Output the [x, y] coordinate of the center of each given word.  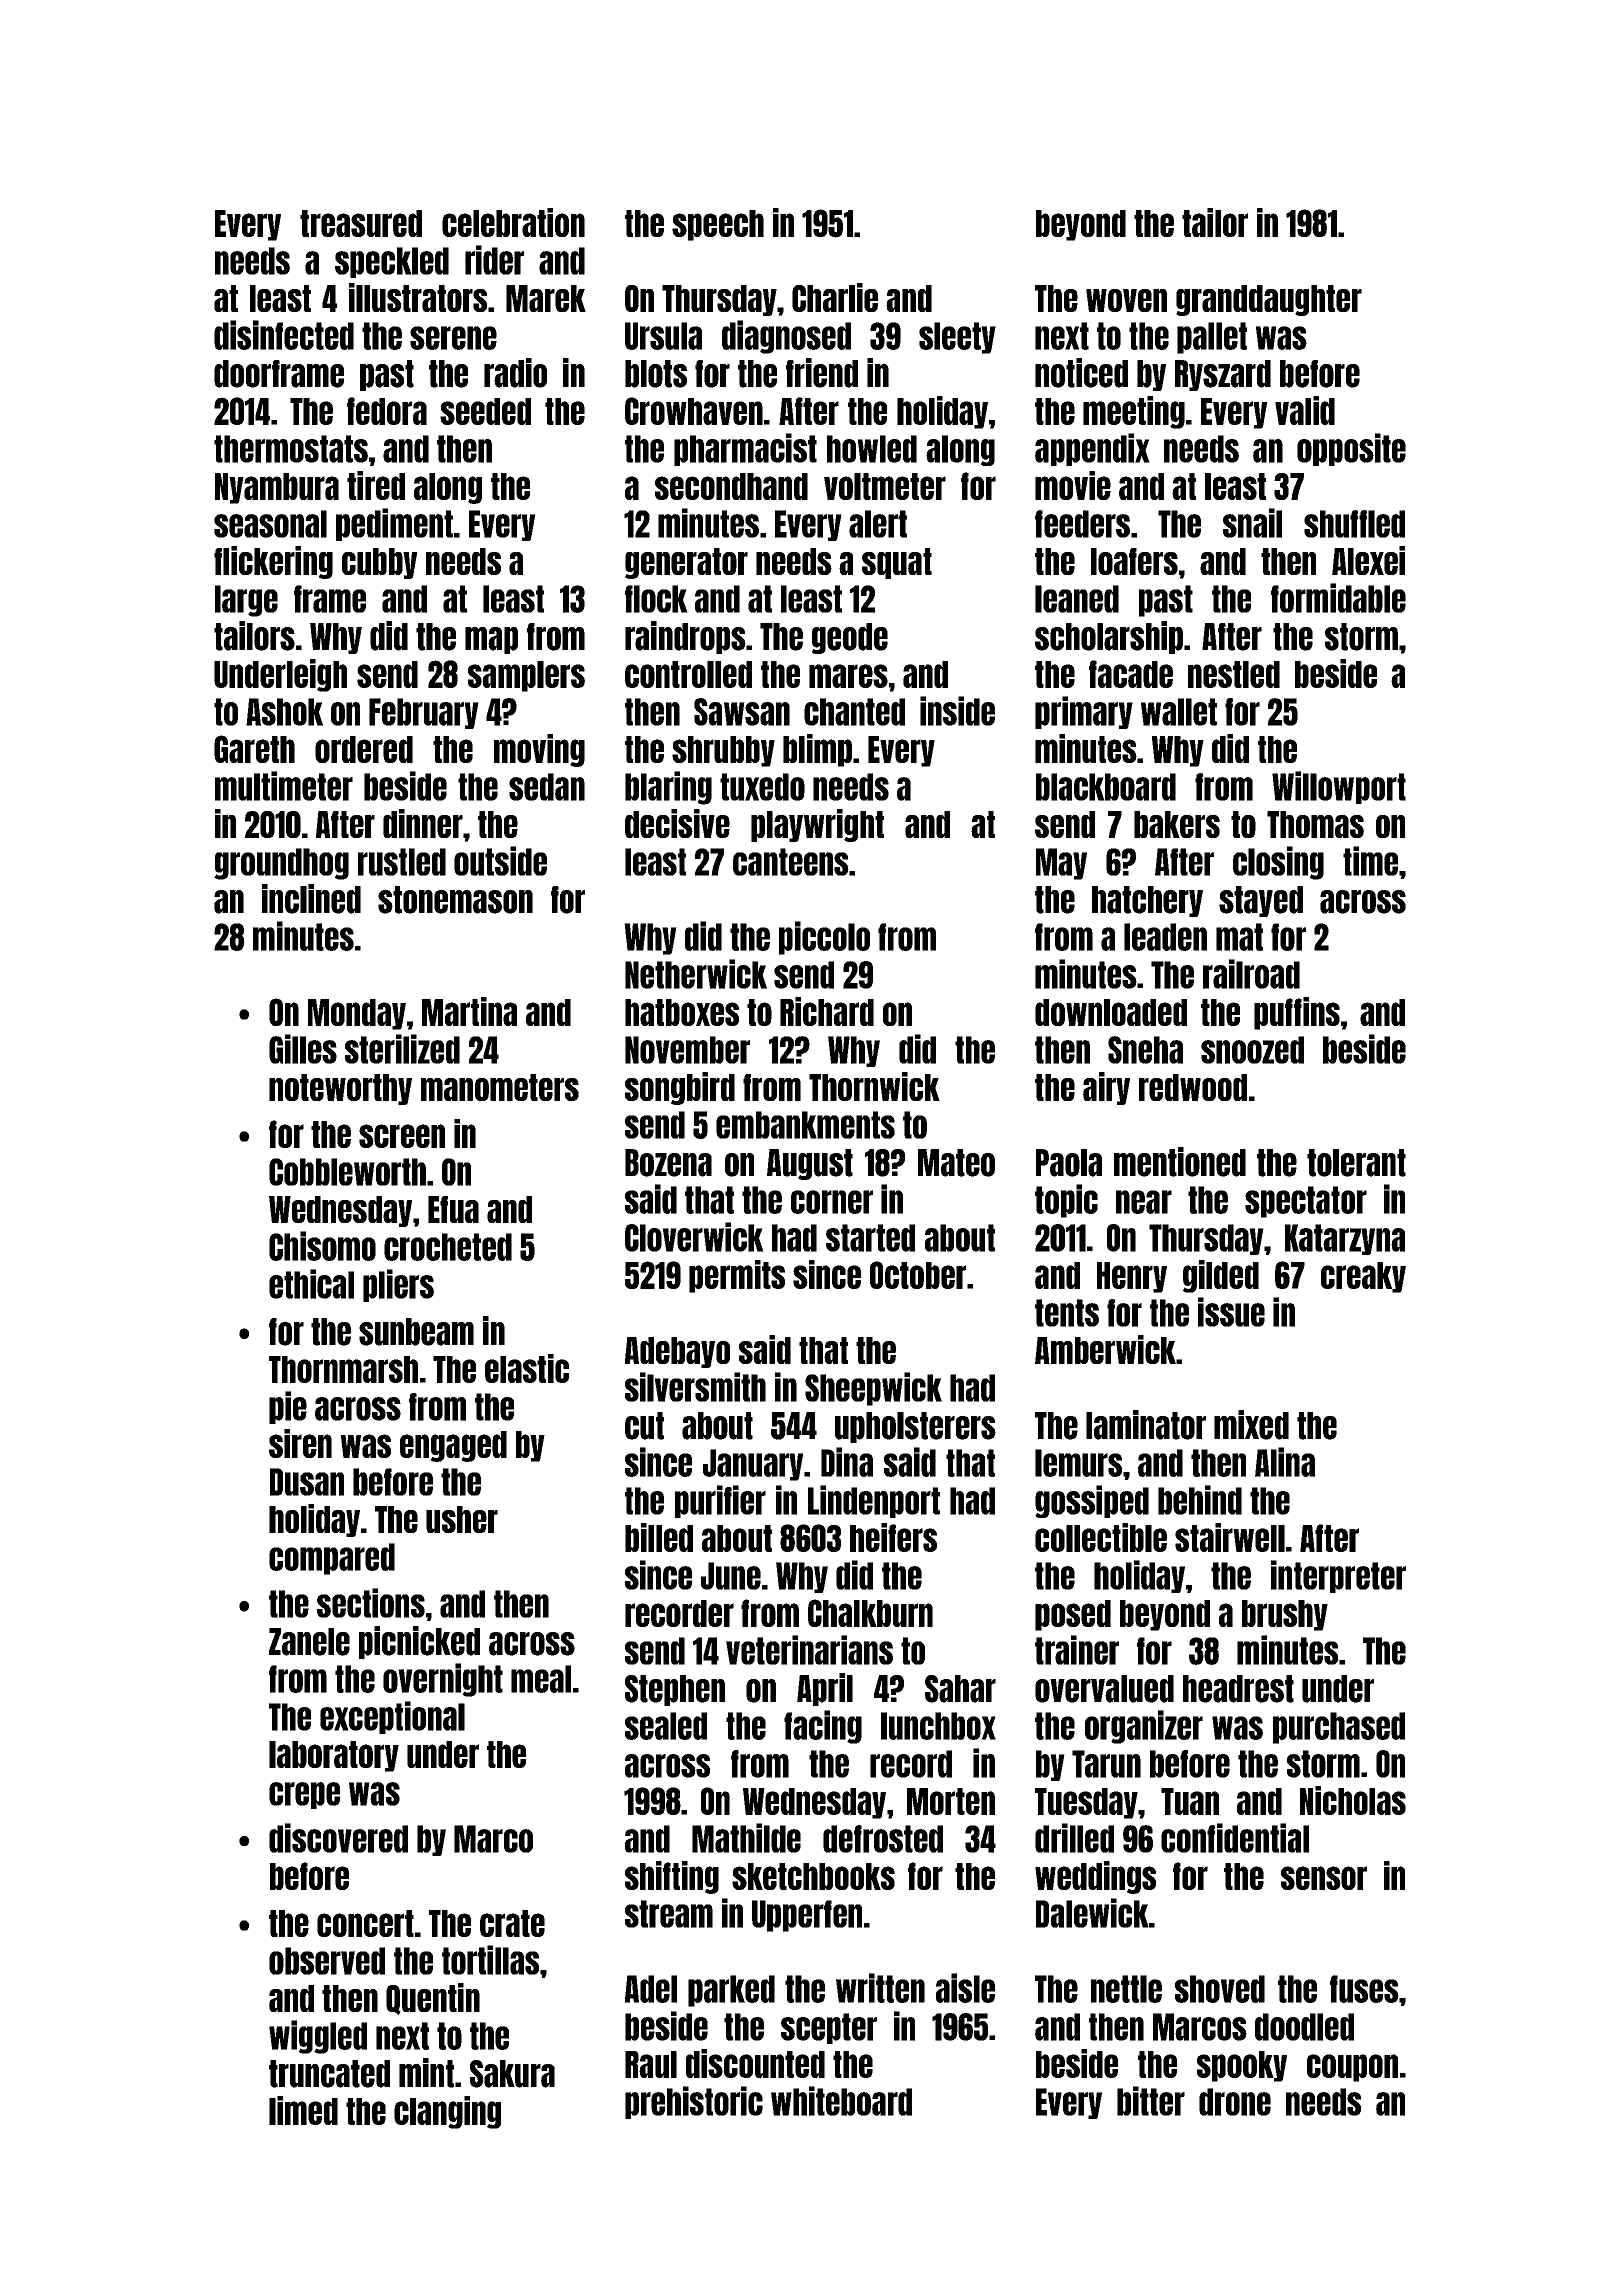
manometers [500, 1087]
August [810, 1164]
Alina [1285, 1462]
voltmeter [885, 486]
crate [512, 1923]
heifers [893, 1537]
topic [1066, 1201]
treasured [361, 223]
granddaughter [1269, 300]
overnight [443, 1680]
